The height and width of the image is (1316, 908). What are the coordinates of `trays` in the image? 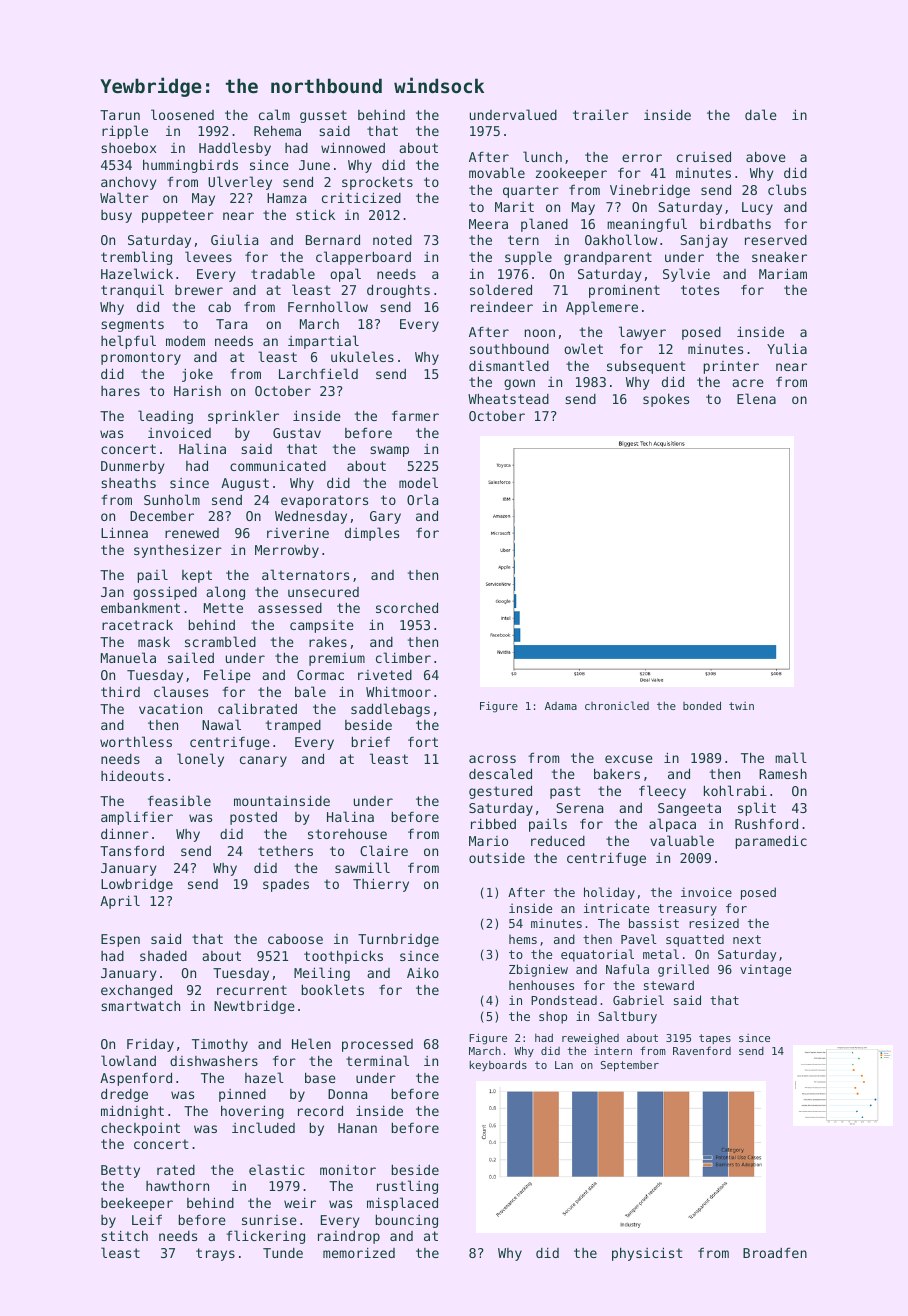 It's located at (215, 1254).
